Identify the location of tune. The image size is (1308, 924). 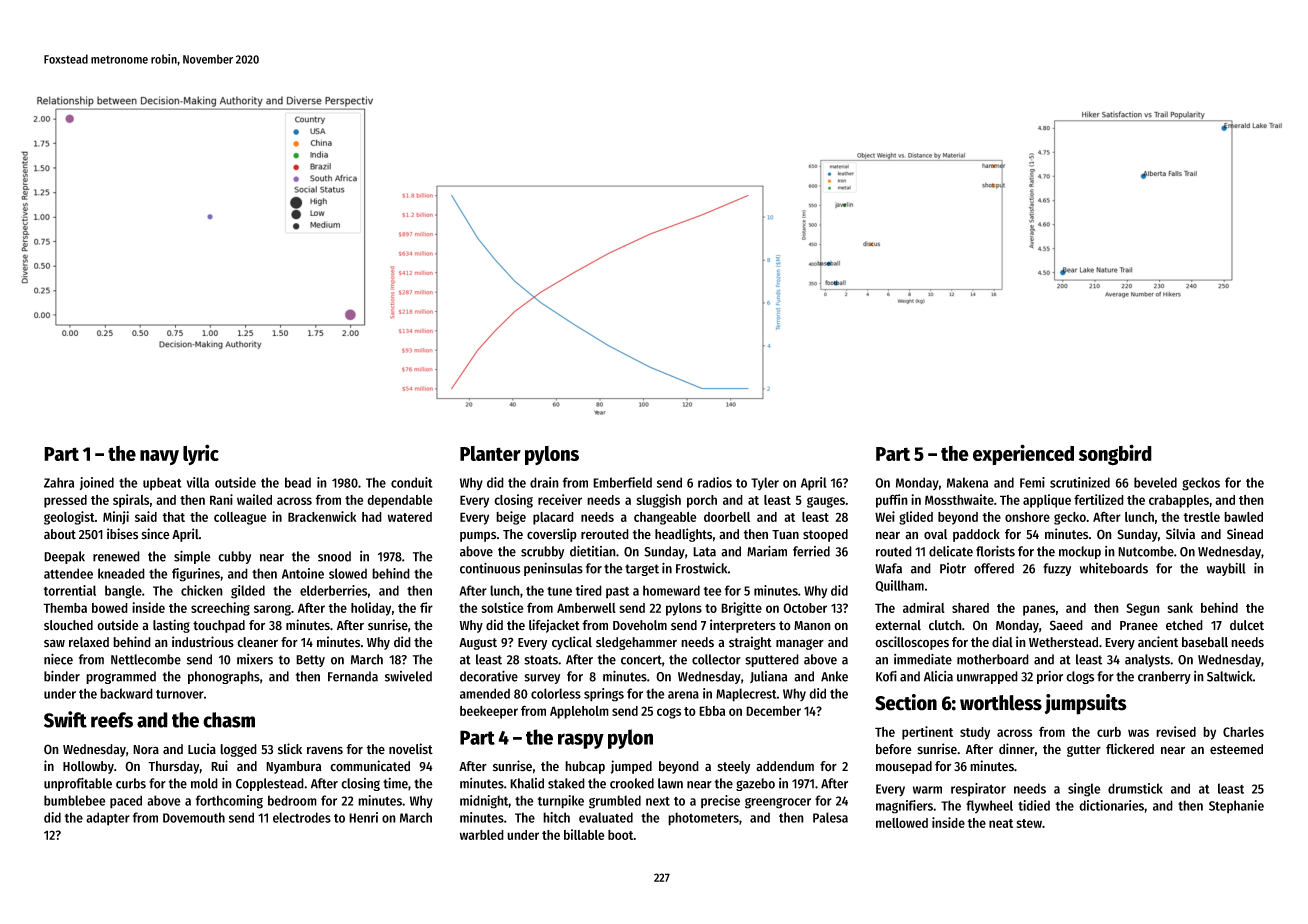
(559, 591).
